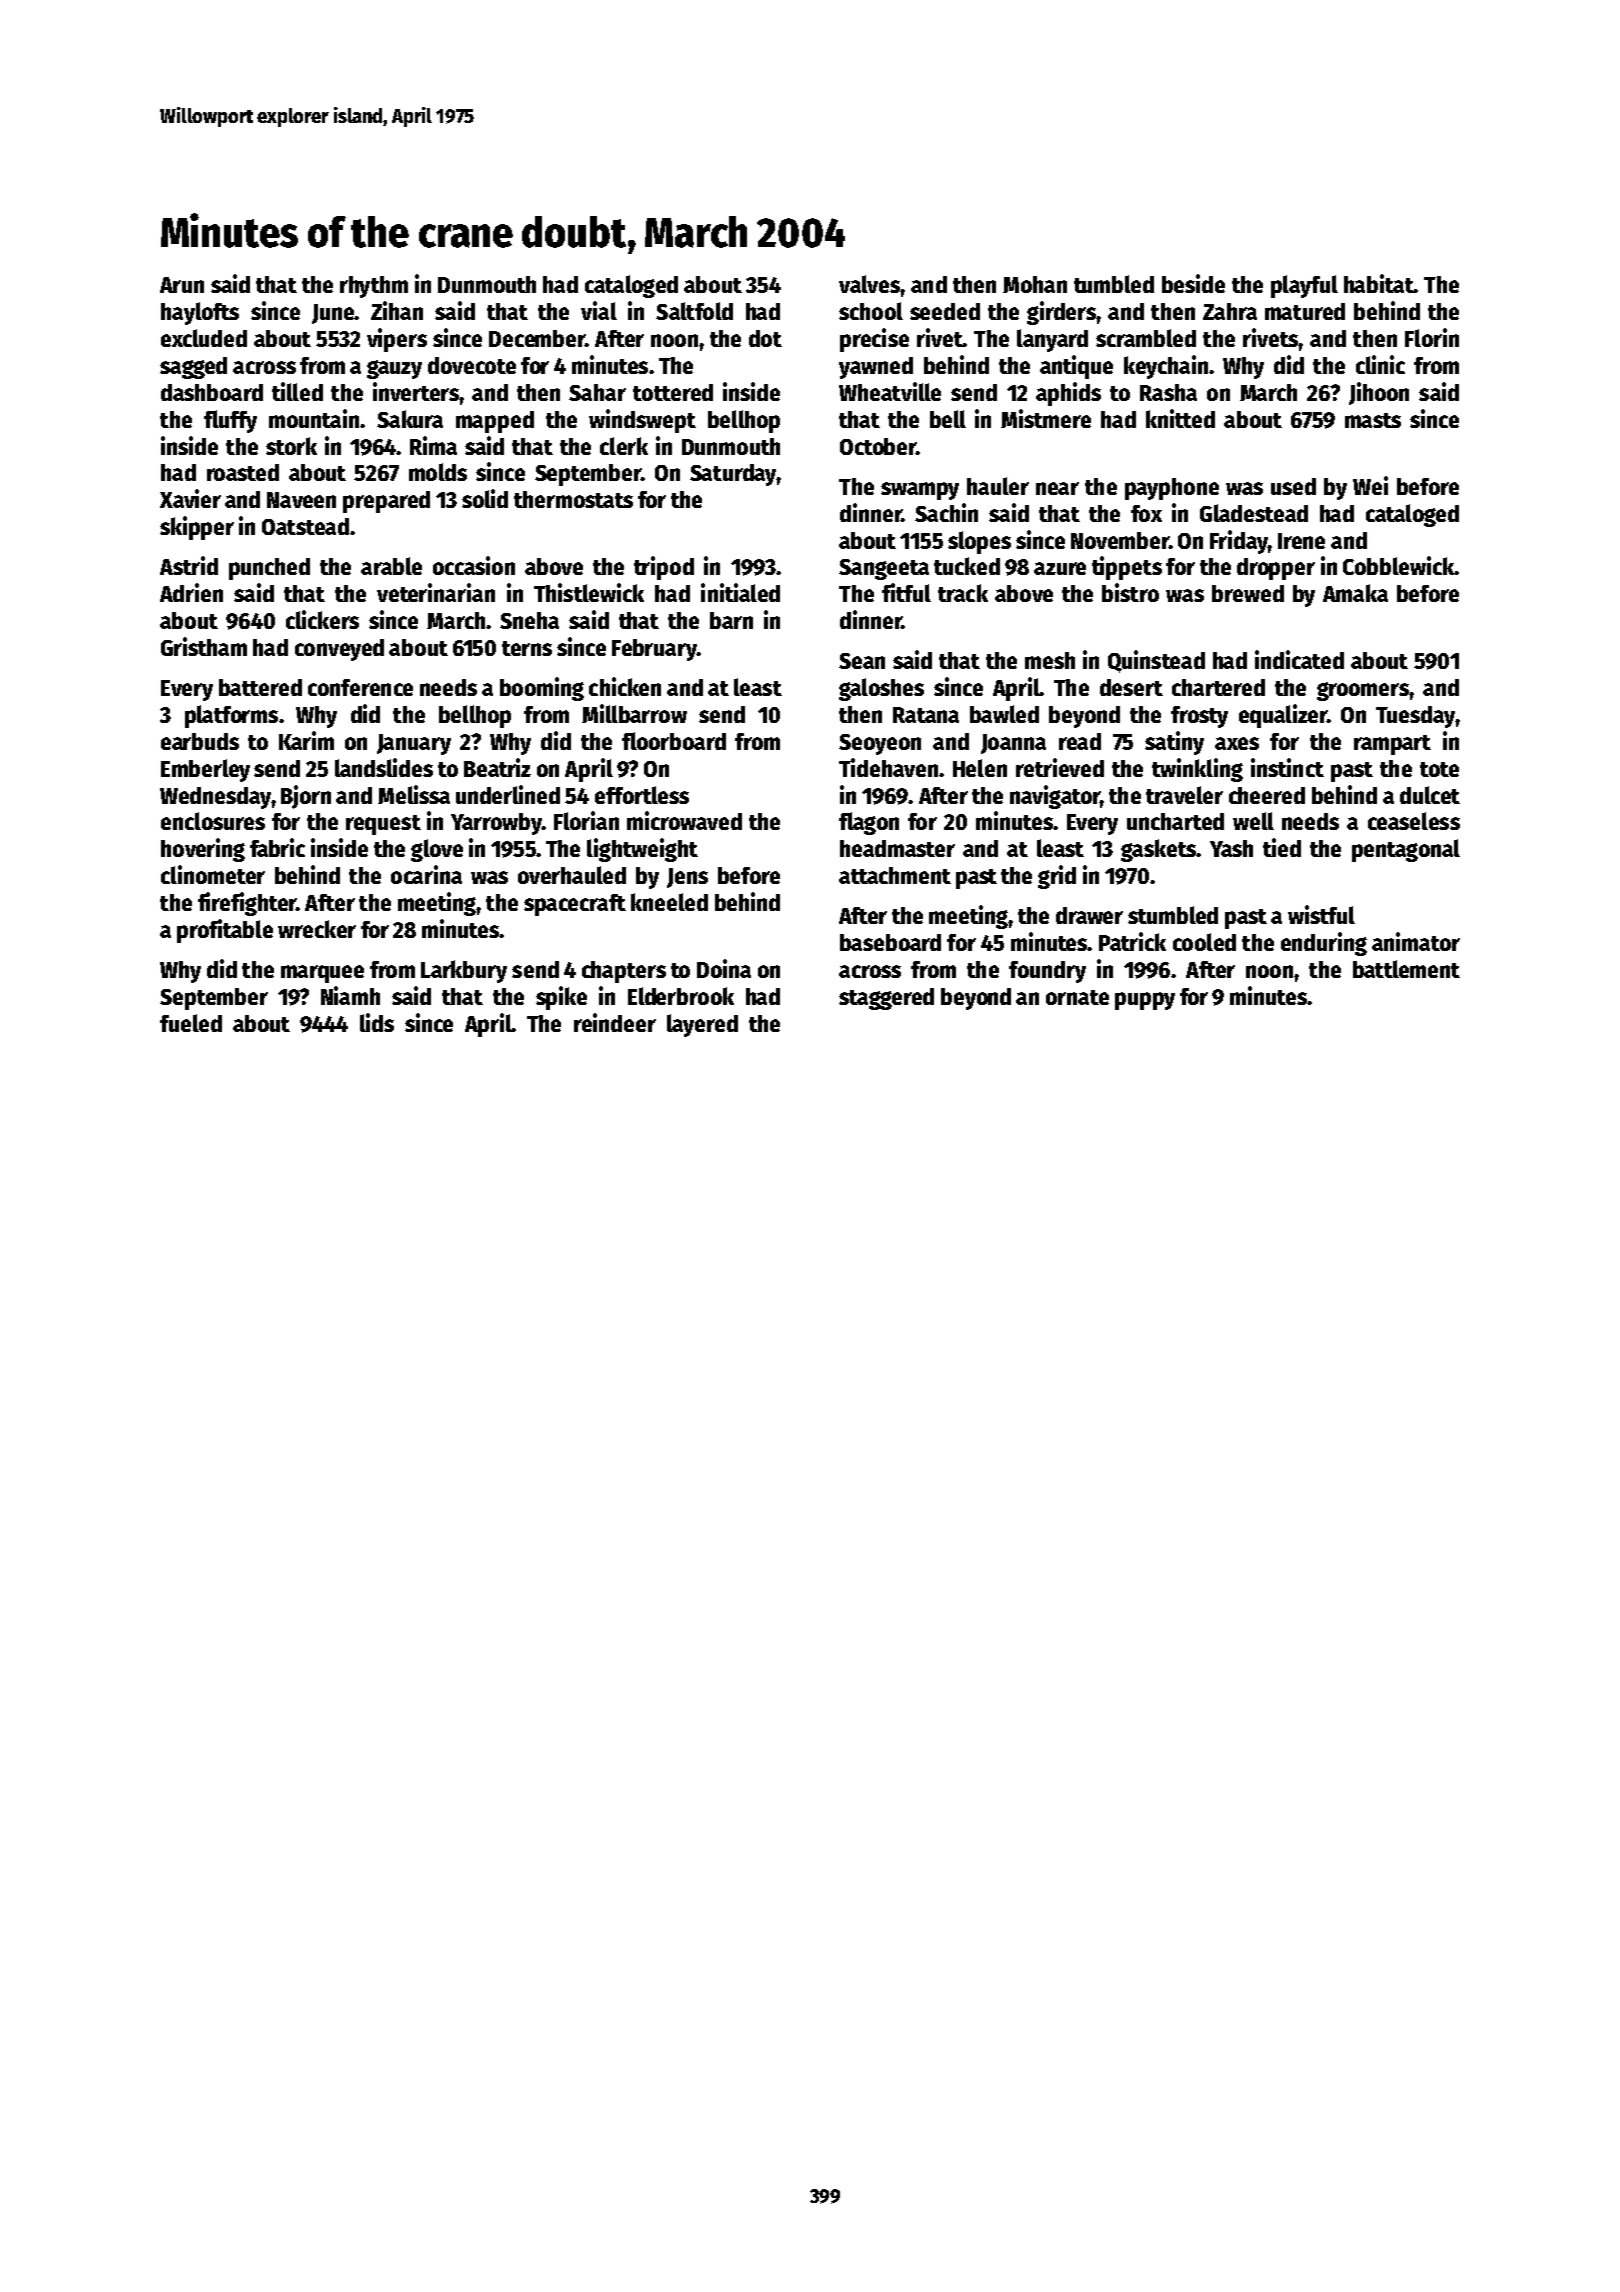 This image has width=1620, height=2292. I want to click on fueled, so click(191, 1023).
